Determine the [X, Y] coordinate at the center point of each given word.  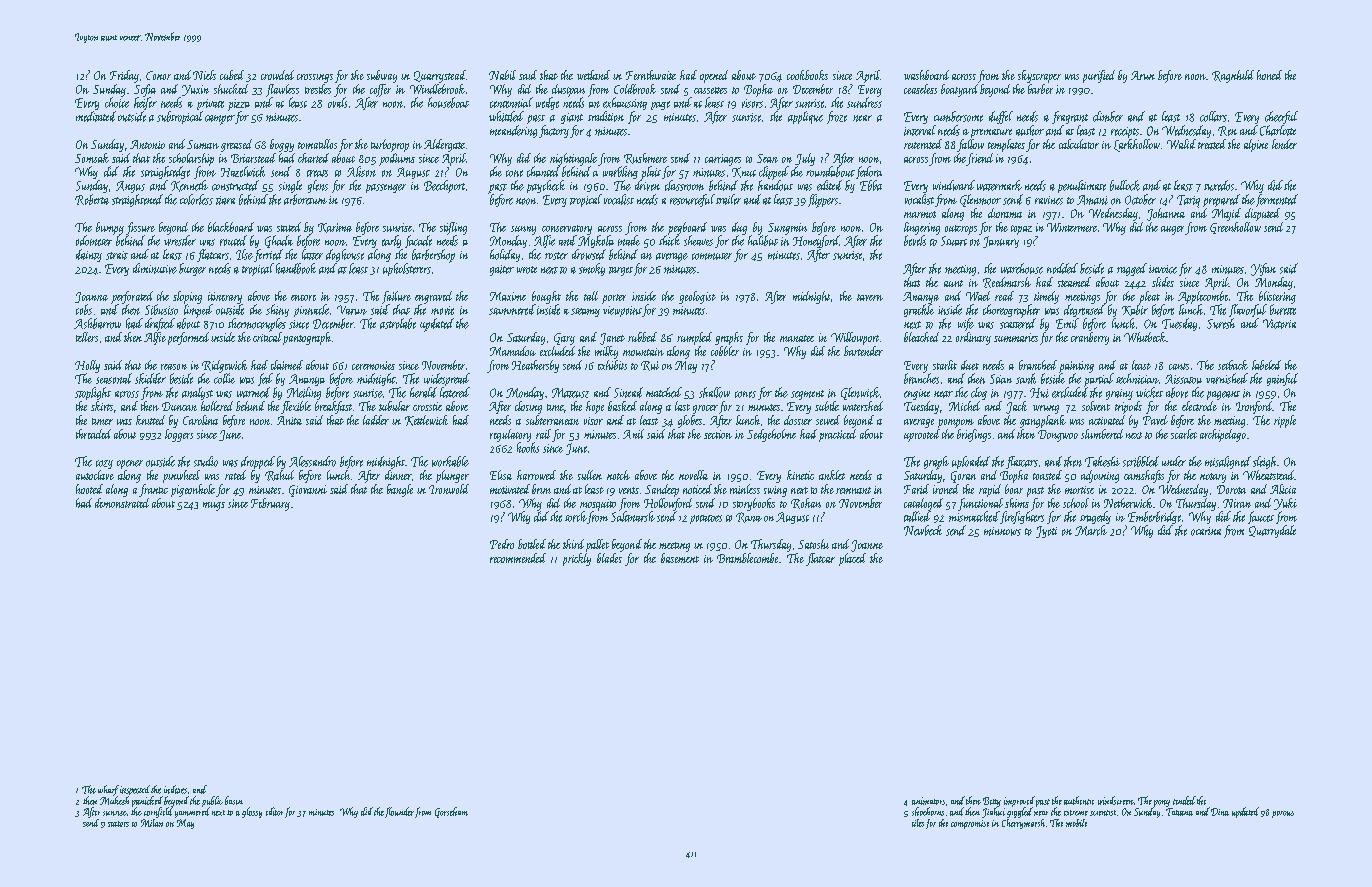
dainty [89, 255]
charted [313, 158]
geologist [697, 297]
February [270, 504]
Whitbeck [1145, 337]
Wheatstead [1269, 475]
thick [669, 240]
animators [928, 801]
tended [1184, 800]
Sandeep [662, 490]
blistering [1277, 297]
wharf [108, 790]
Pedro [502, 544]
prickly [577, 559]
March [1091, 530]
